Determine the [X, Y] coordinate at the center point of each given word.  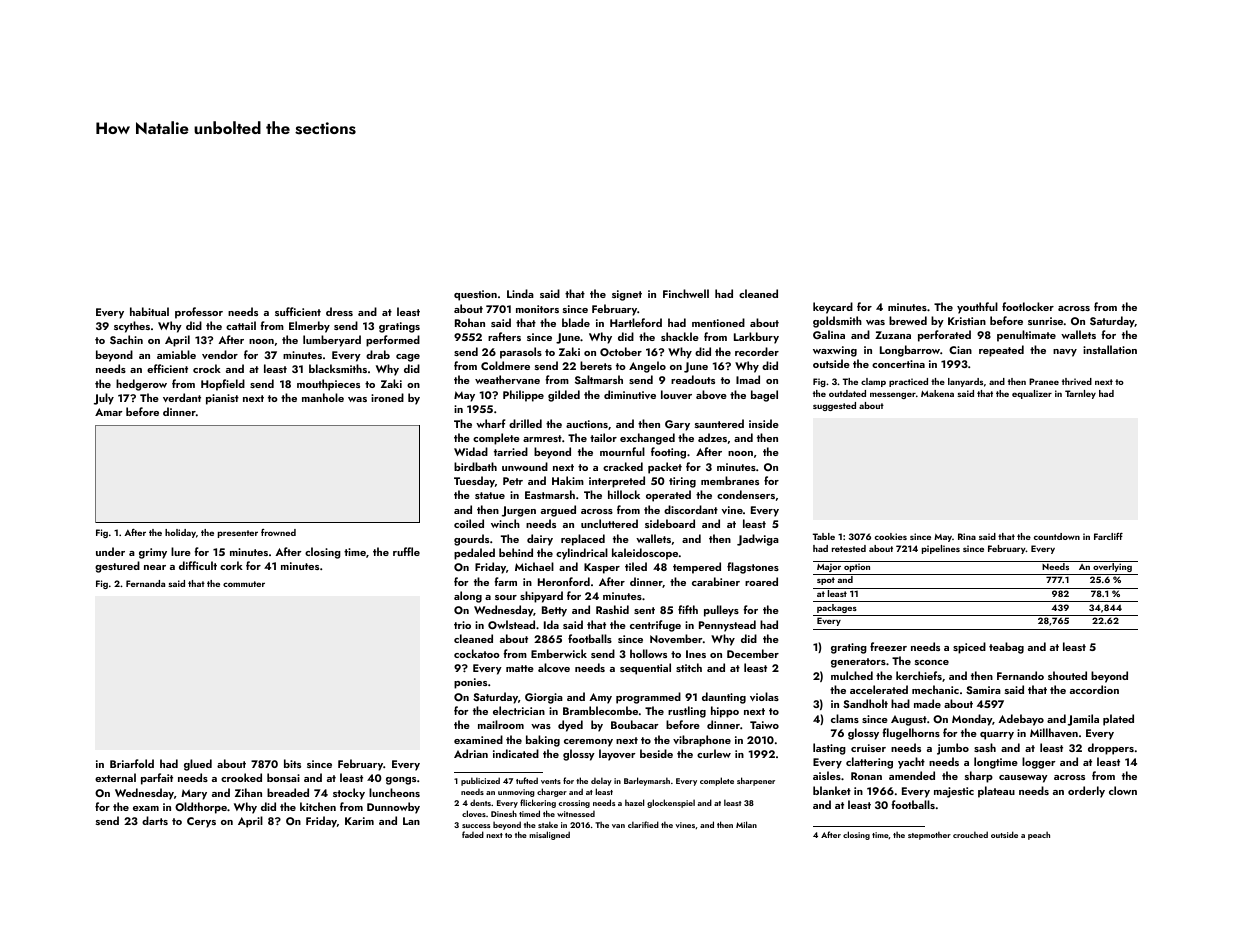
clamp [873, 382]
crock [207, 368]
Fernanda [145, 583]
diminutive [630, 394]
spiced [969, 648]
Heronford [564, 581]
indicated [516, 753]
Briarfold [132, 763]
